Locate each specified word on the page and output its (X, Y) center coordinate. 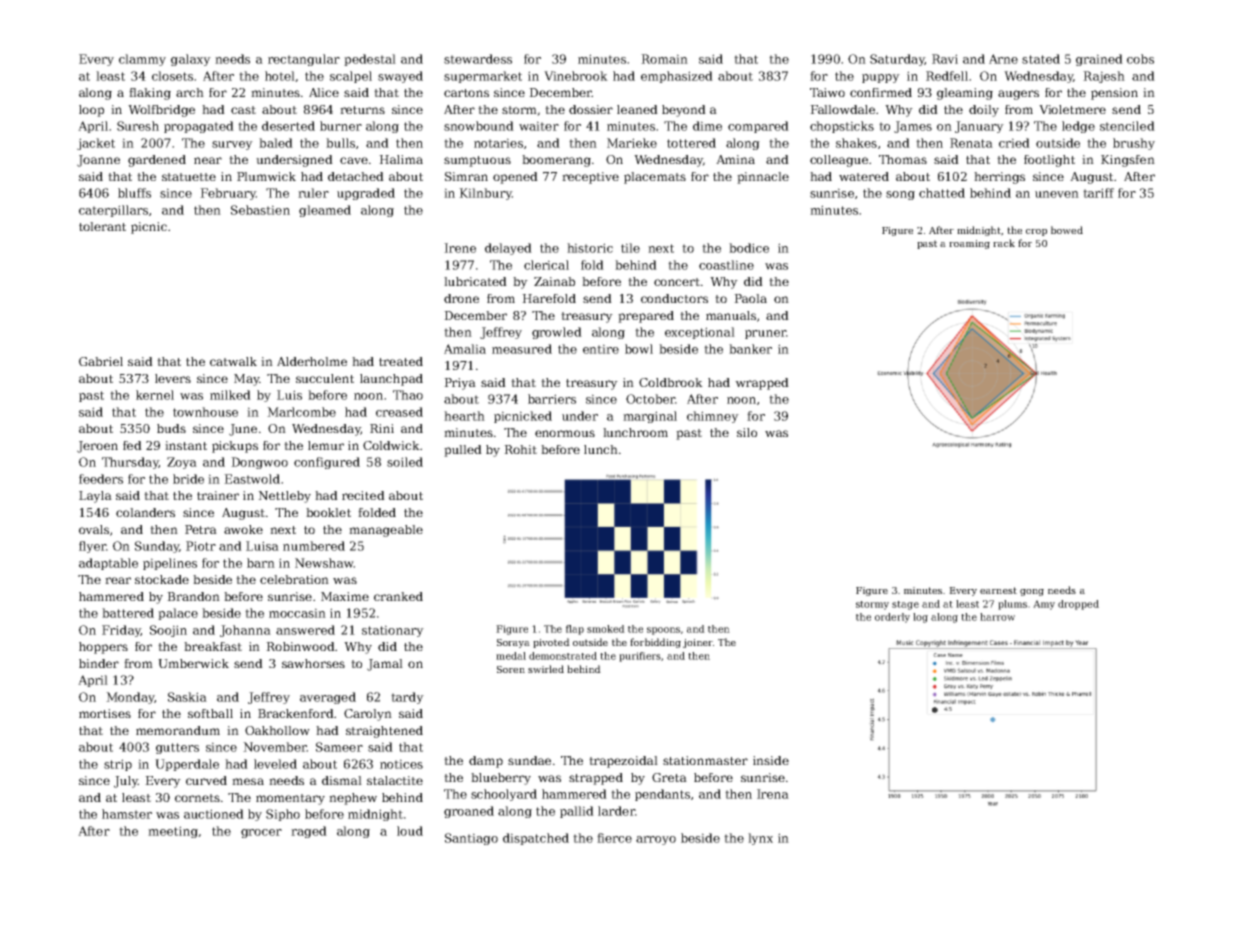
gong (1032, 592)
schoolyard (504, 795)
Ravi (945, 59)
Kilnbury (485, 194)
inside (771, 760)
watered (864, 176)
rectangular (304, 60)
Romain (664, 59)
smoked (606, 629)
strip (118, 765)
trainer (218, 495)
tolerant (102, 226)
